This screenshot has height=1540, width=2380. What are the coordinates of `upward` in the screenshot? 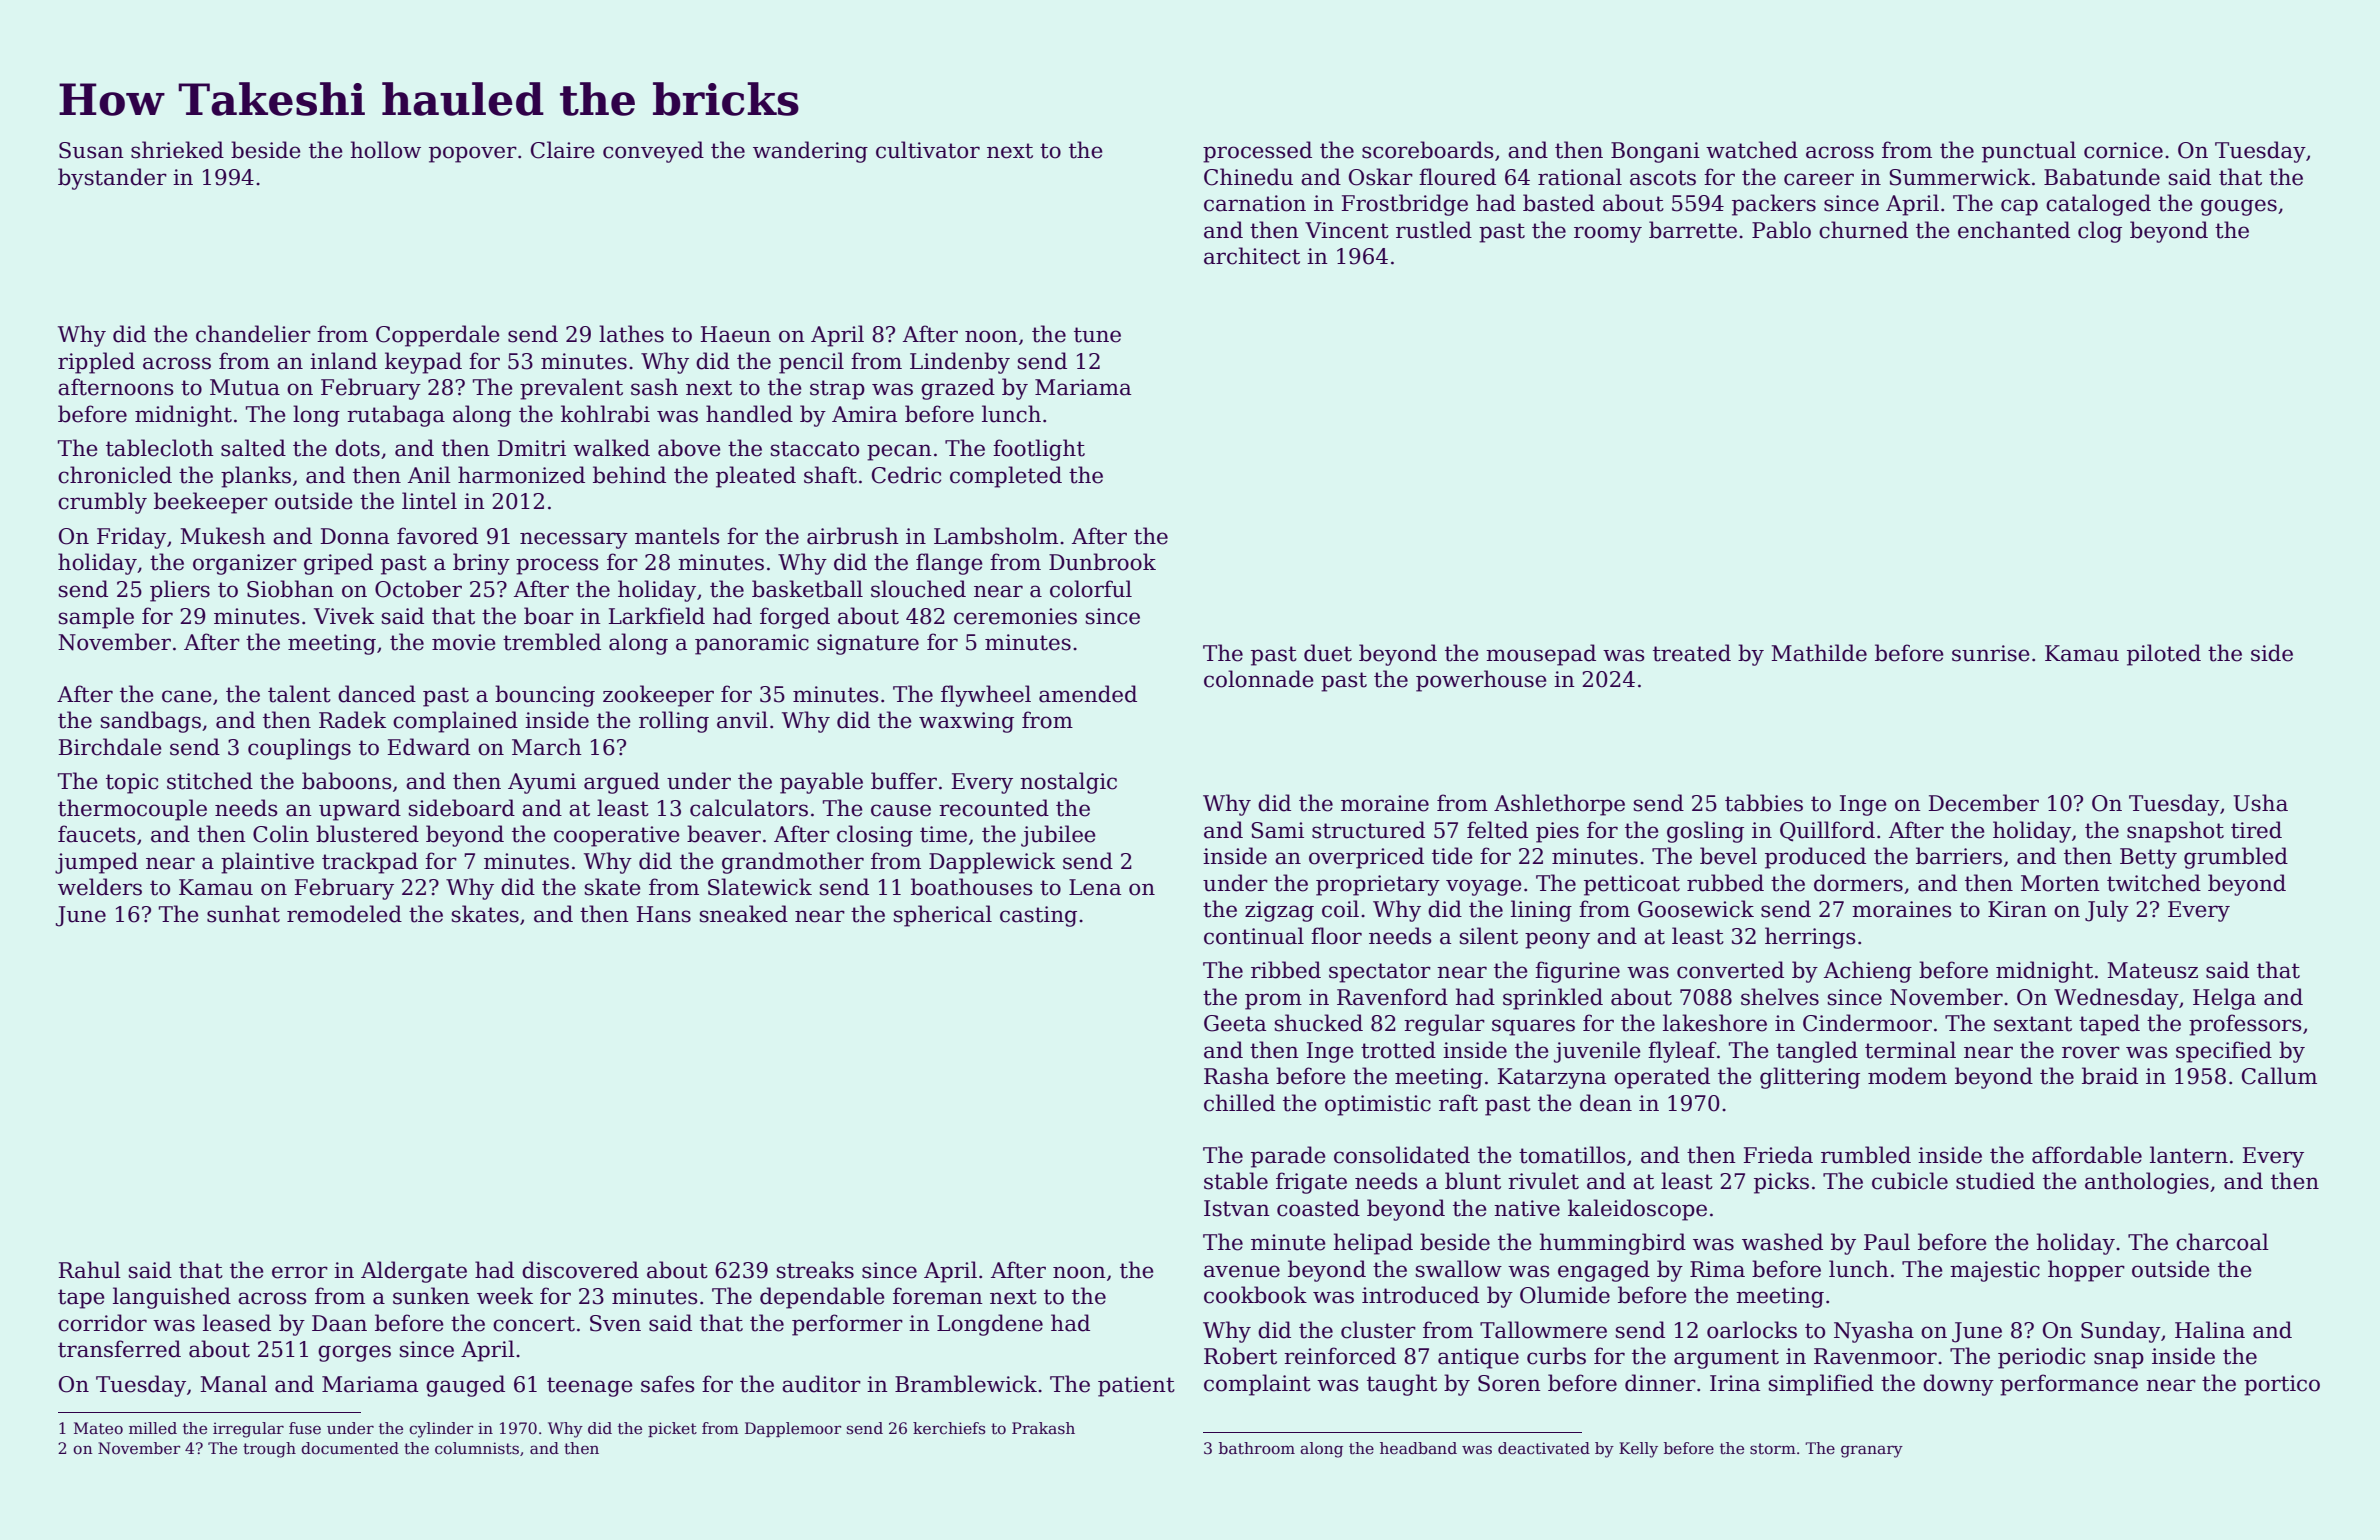 It's located at (360, 810).
